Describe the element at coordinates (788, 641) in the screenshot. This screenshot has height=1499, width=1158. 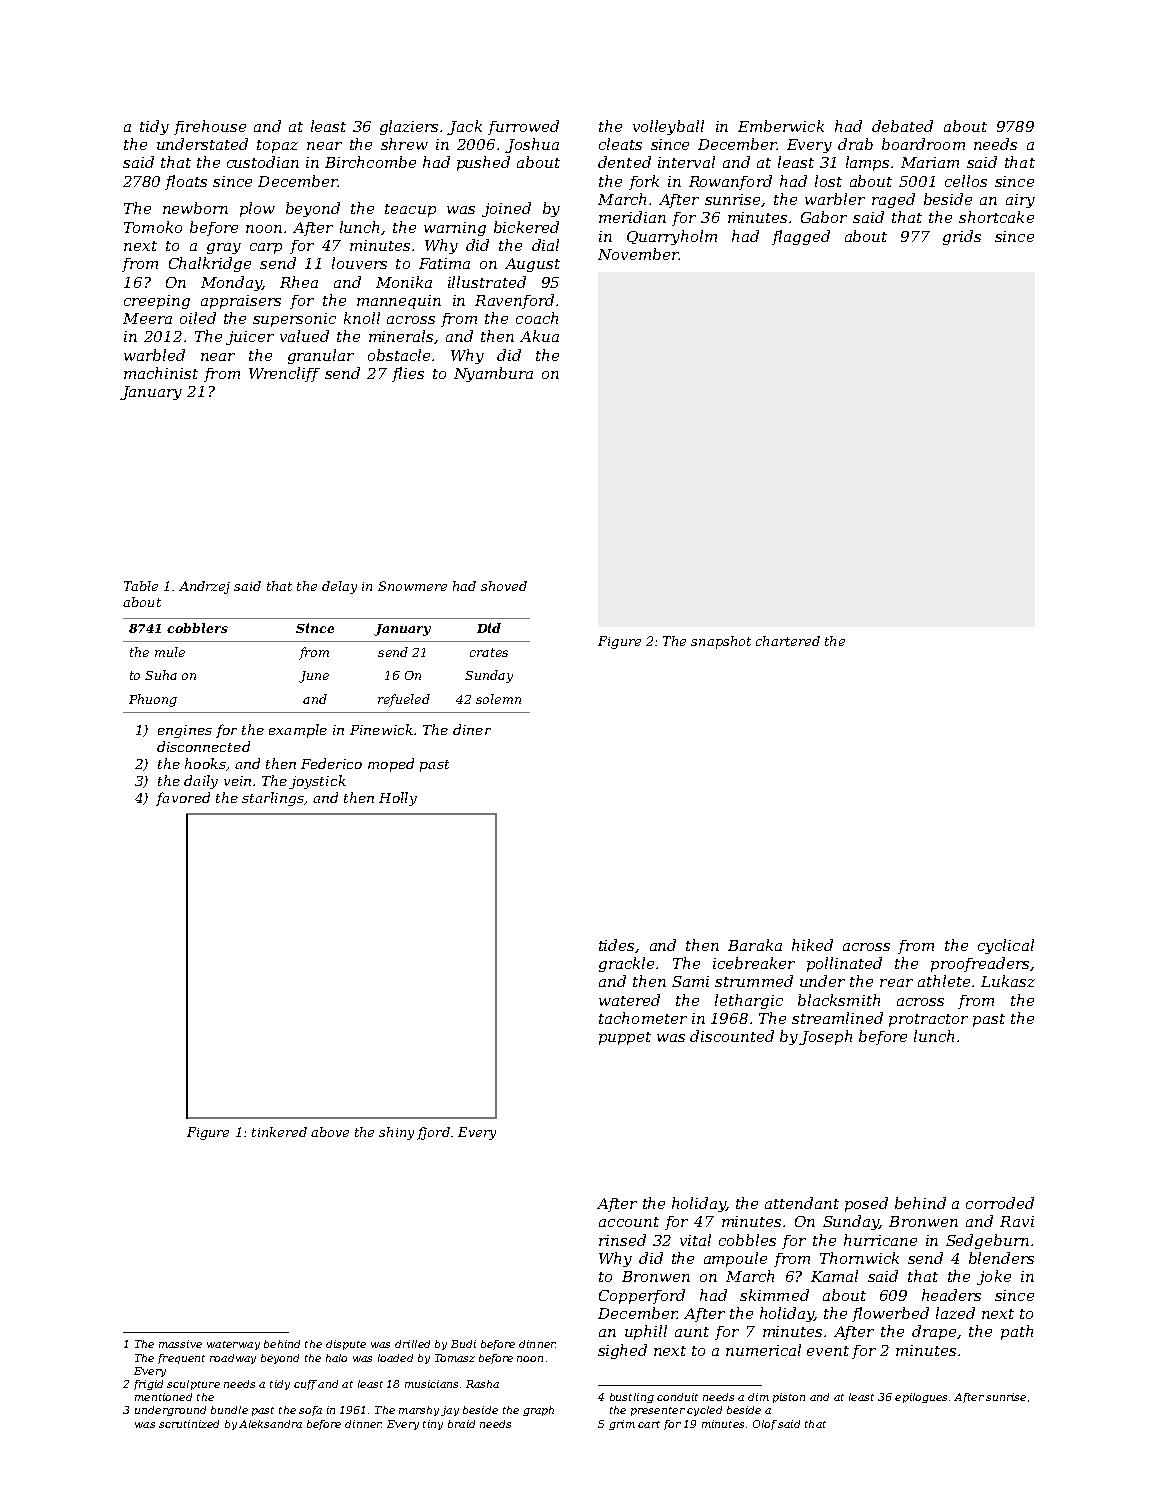
I see `chartered` at that location.
